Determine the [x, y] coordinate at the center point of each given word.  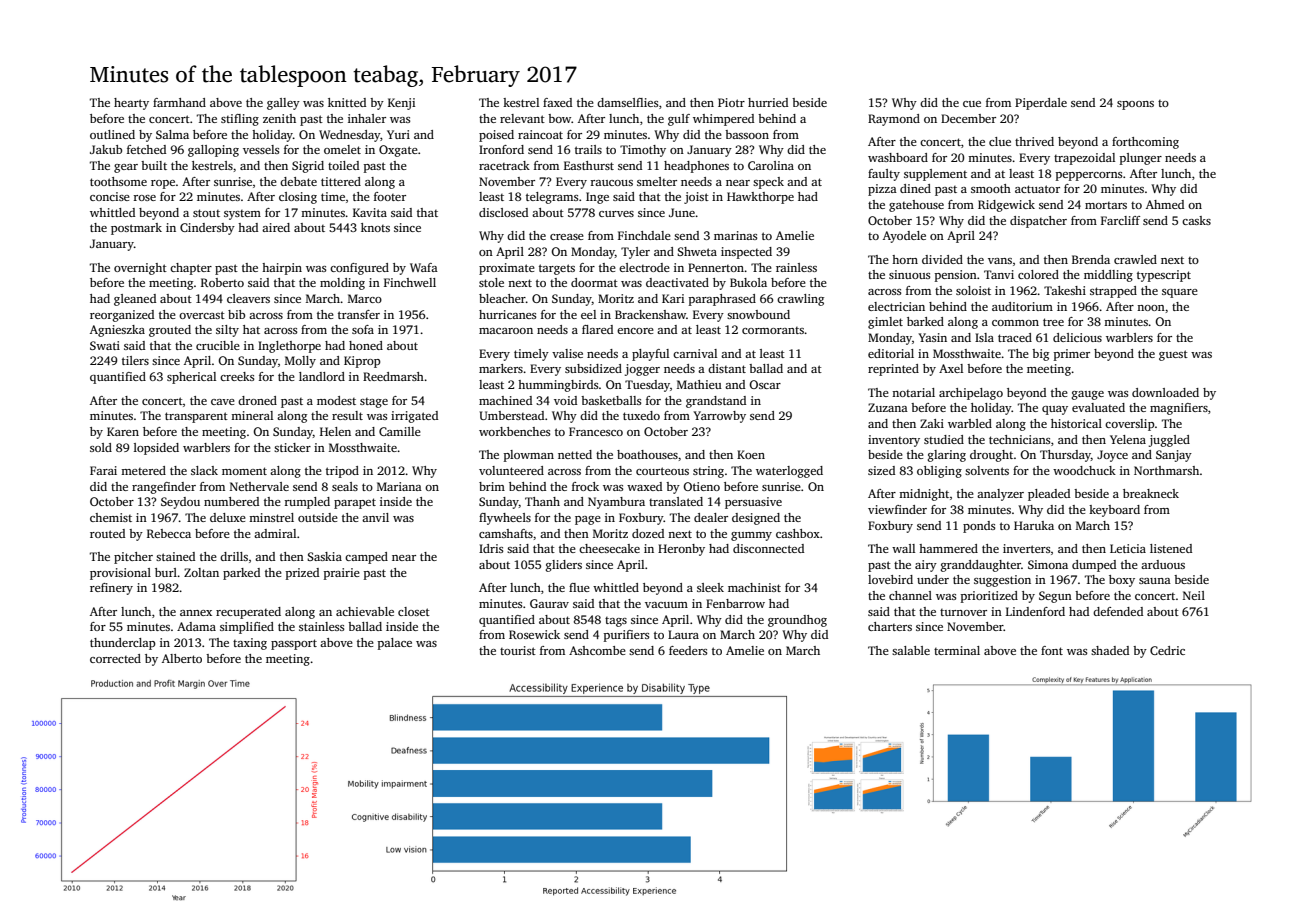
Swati [105, 345]
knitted [347, 102]
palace [395, 644]
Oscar [765, 384]
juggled [1169, 441]
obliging [939, 472]
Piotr [731, 102]
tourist [518, 650]
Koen [751, 454]
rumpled [307, 503]
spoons [1135, 105]
